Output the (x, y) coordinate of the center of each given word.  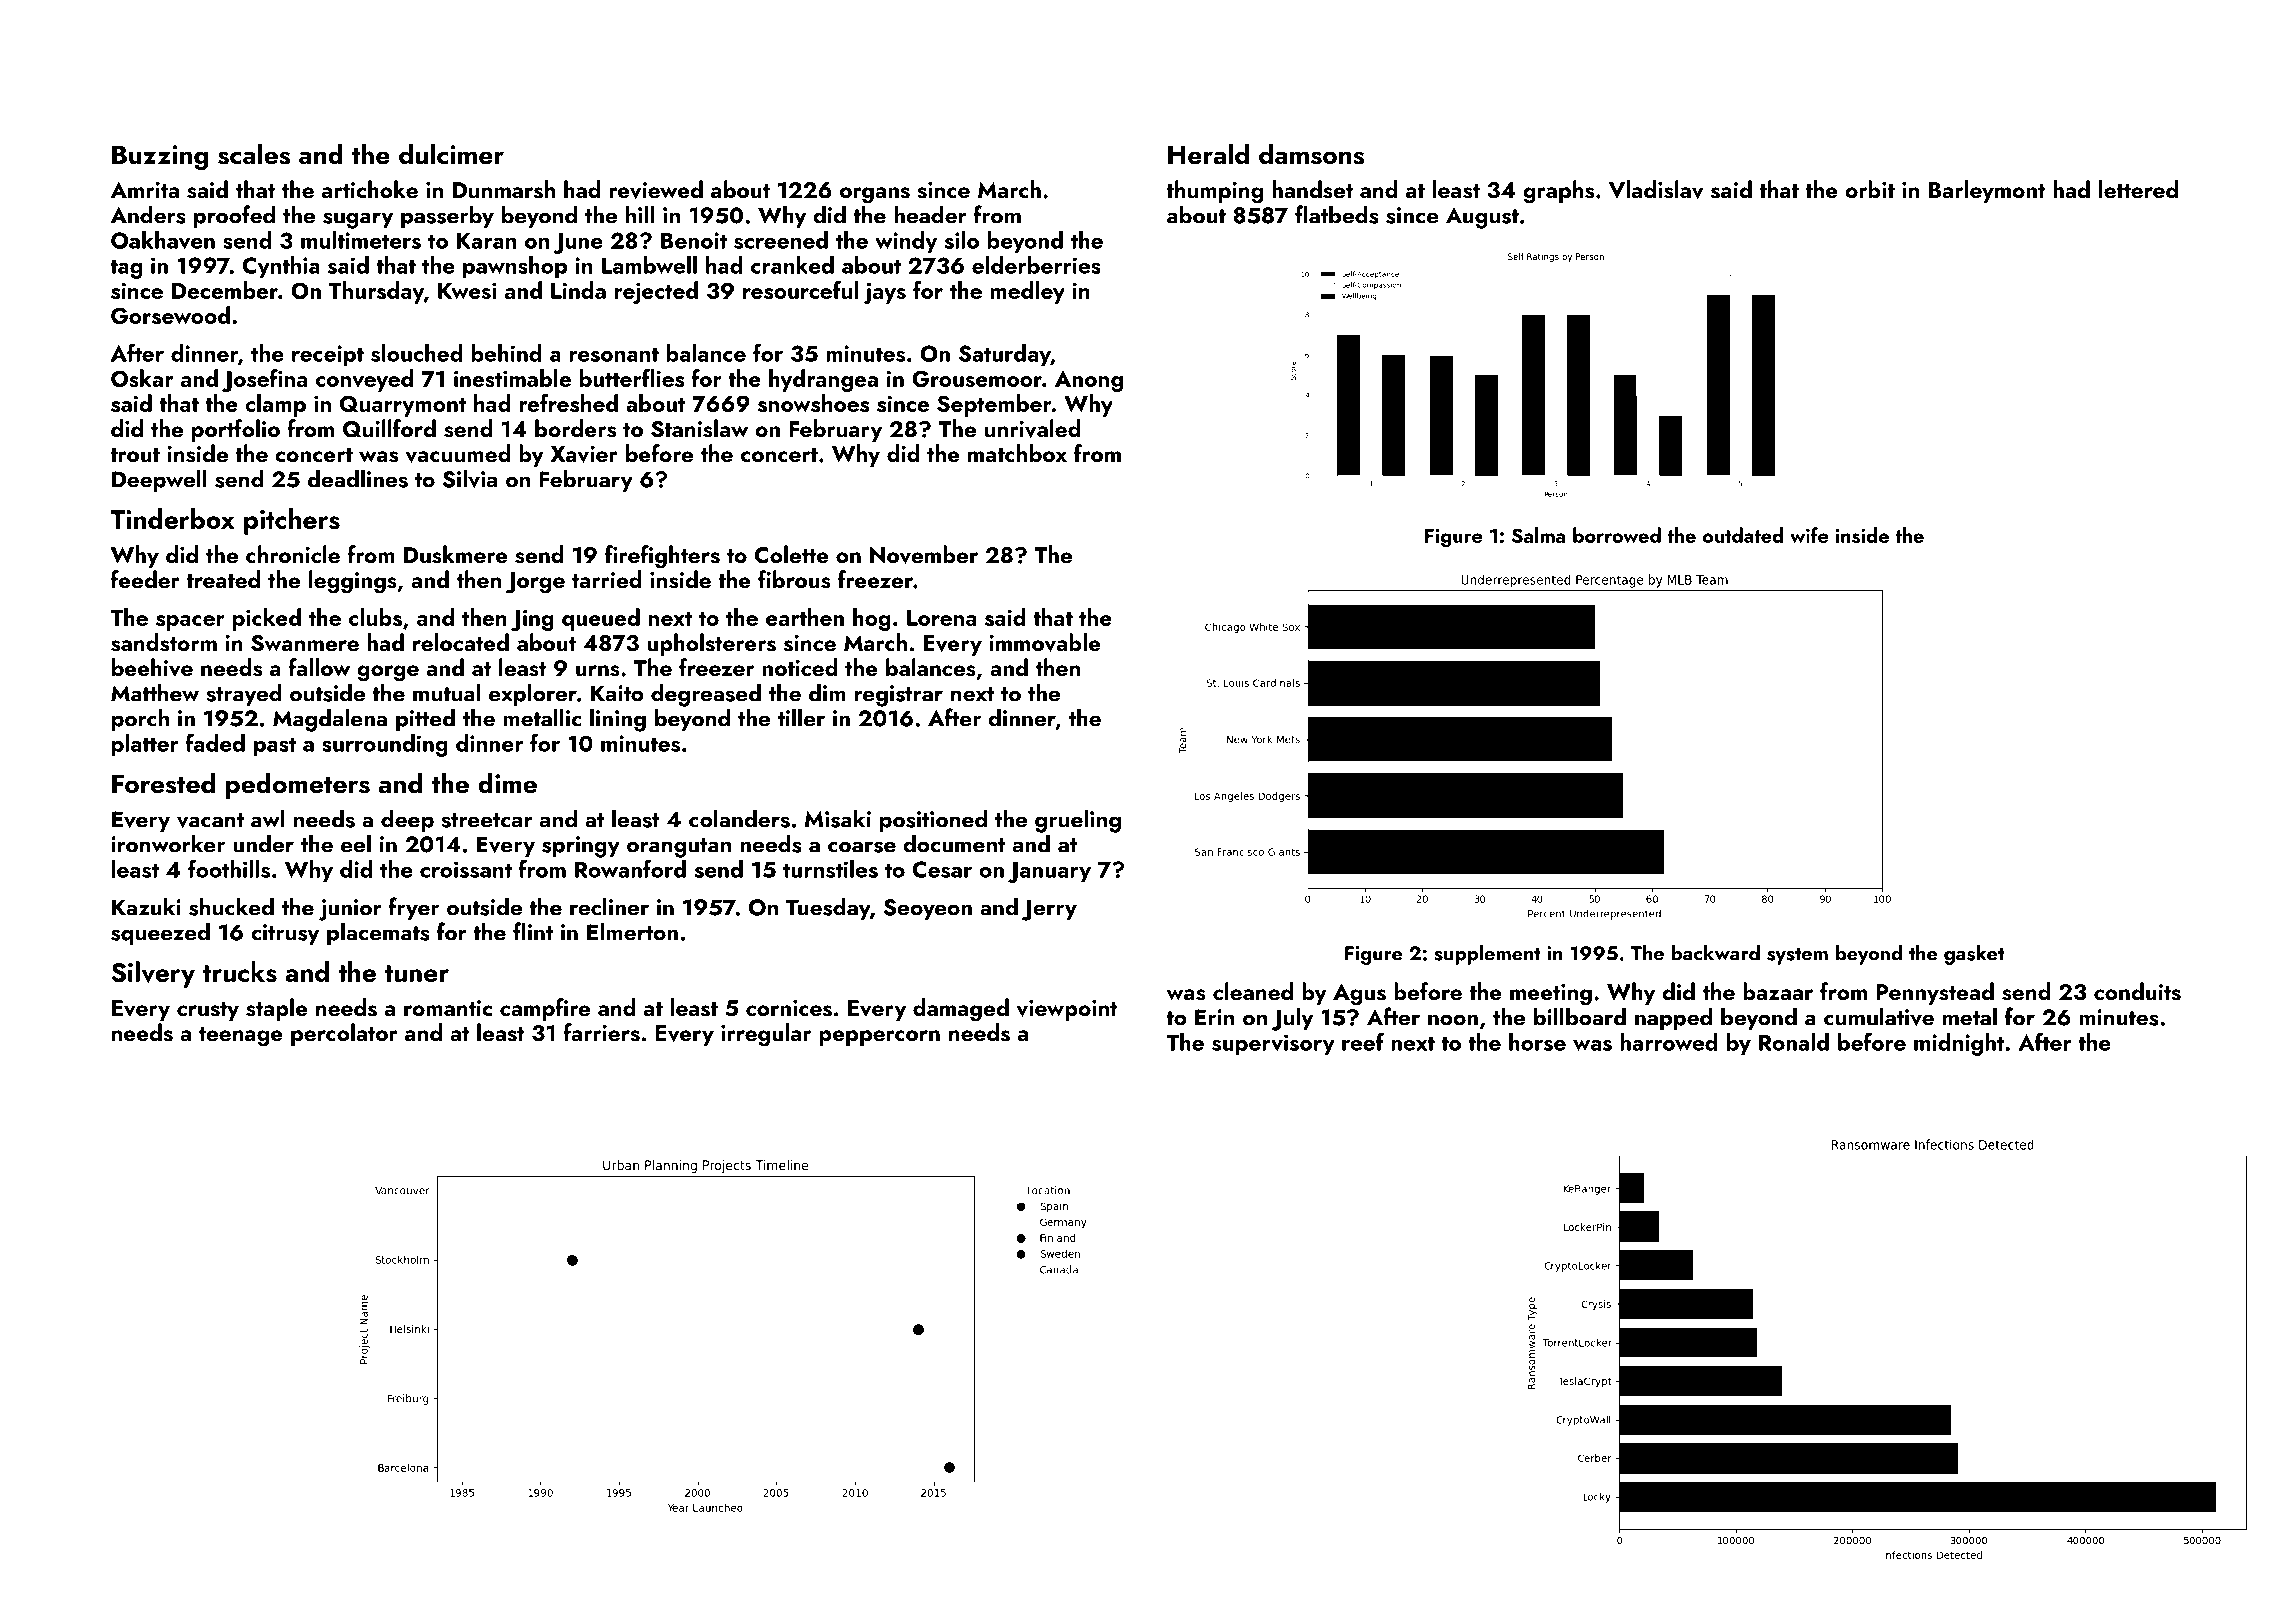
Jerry (1049, 910)
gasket (1974, 955)
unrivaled (1033, 428)
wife (1809, 535)
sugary (358, 220)
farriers (601, 1032)
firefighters (662, 557)
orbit (1870, 189)
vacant (210, 820)
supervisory (1273, 1045)
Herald (1208, 153)
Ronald (1794, 1042)
